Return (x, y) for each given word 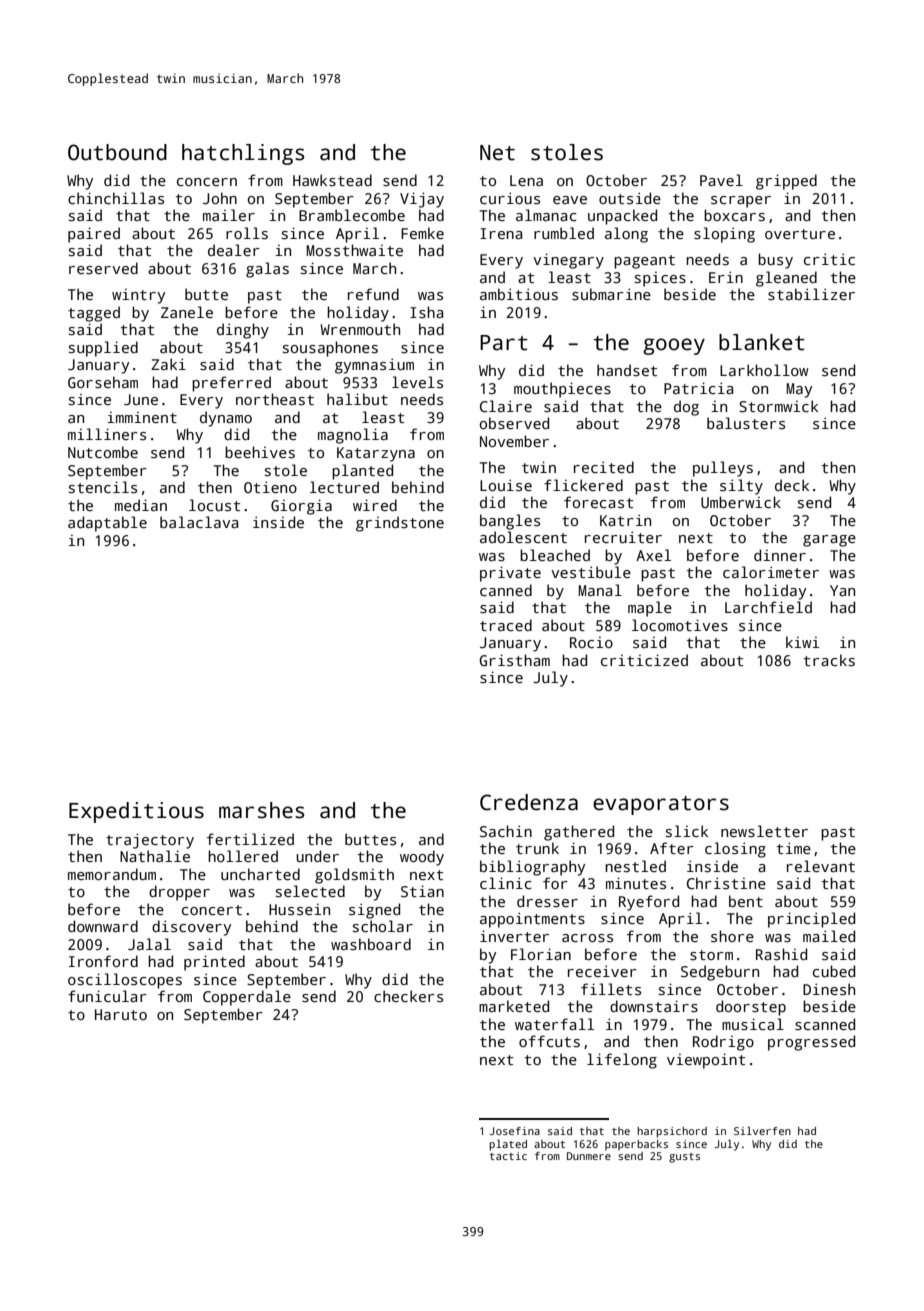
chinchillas (116, 198)
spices (660, 279)
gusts (684, 1158)
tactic (508, 1156)
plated (508, 1145)
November (514, 441)
